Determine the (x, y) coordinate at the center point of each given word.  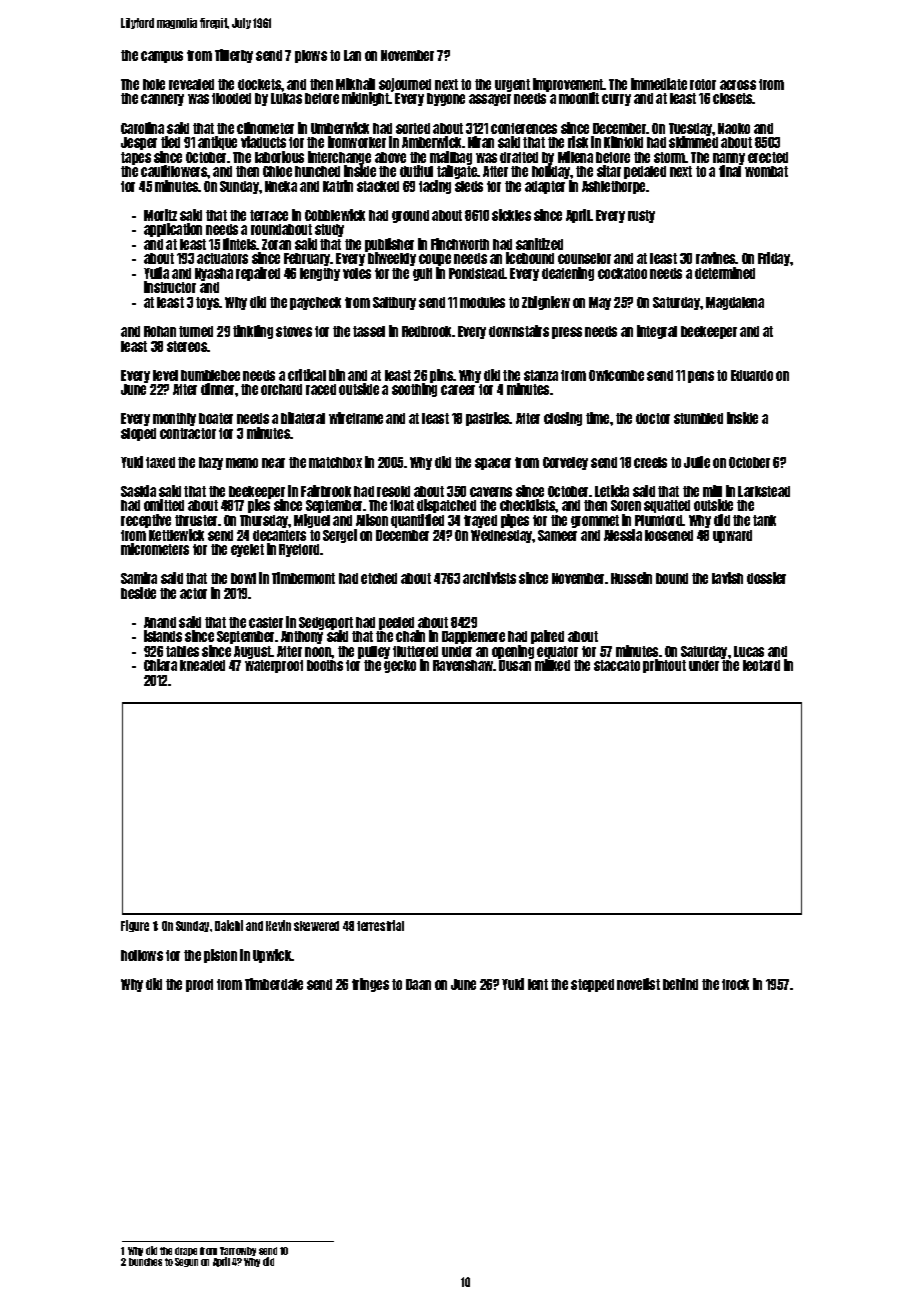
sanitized (539, 244)
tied (170, 142)
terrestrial (380, 925)
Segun (186, 1262)
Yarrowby (238, 1251)
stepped (592, 985)
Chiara (160, 665)
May (600, 303)
